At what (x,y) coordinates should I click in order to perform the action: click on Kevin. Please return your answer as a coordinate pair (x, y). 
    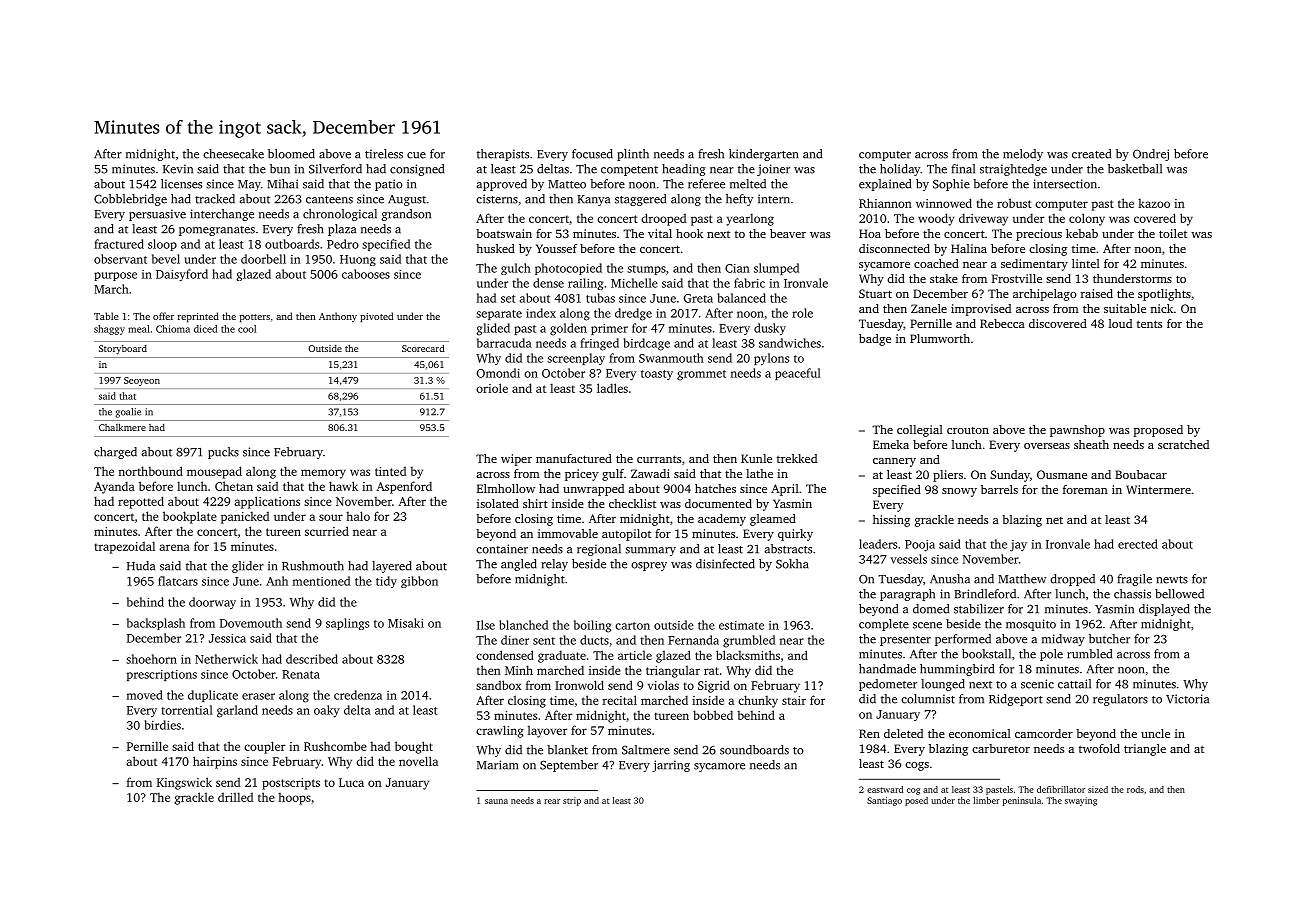
    Looking at the image, I should click on (178, 169).
